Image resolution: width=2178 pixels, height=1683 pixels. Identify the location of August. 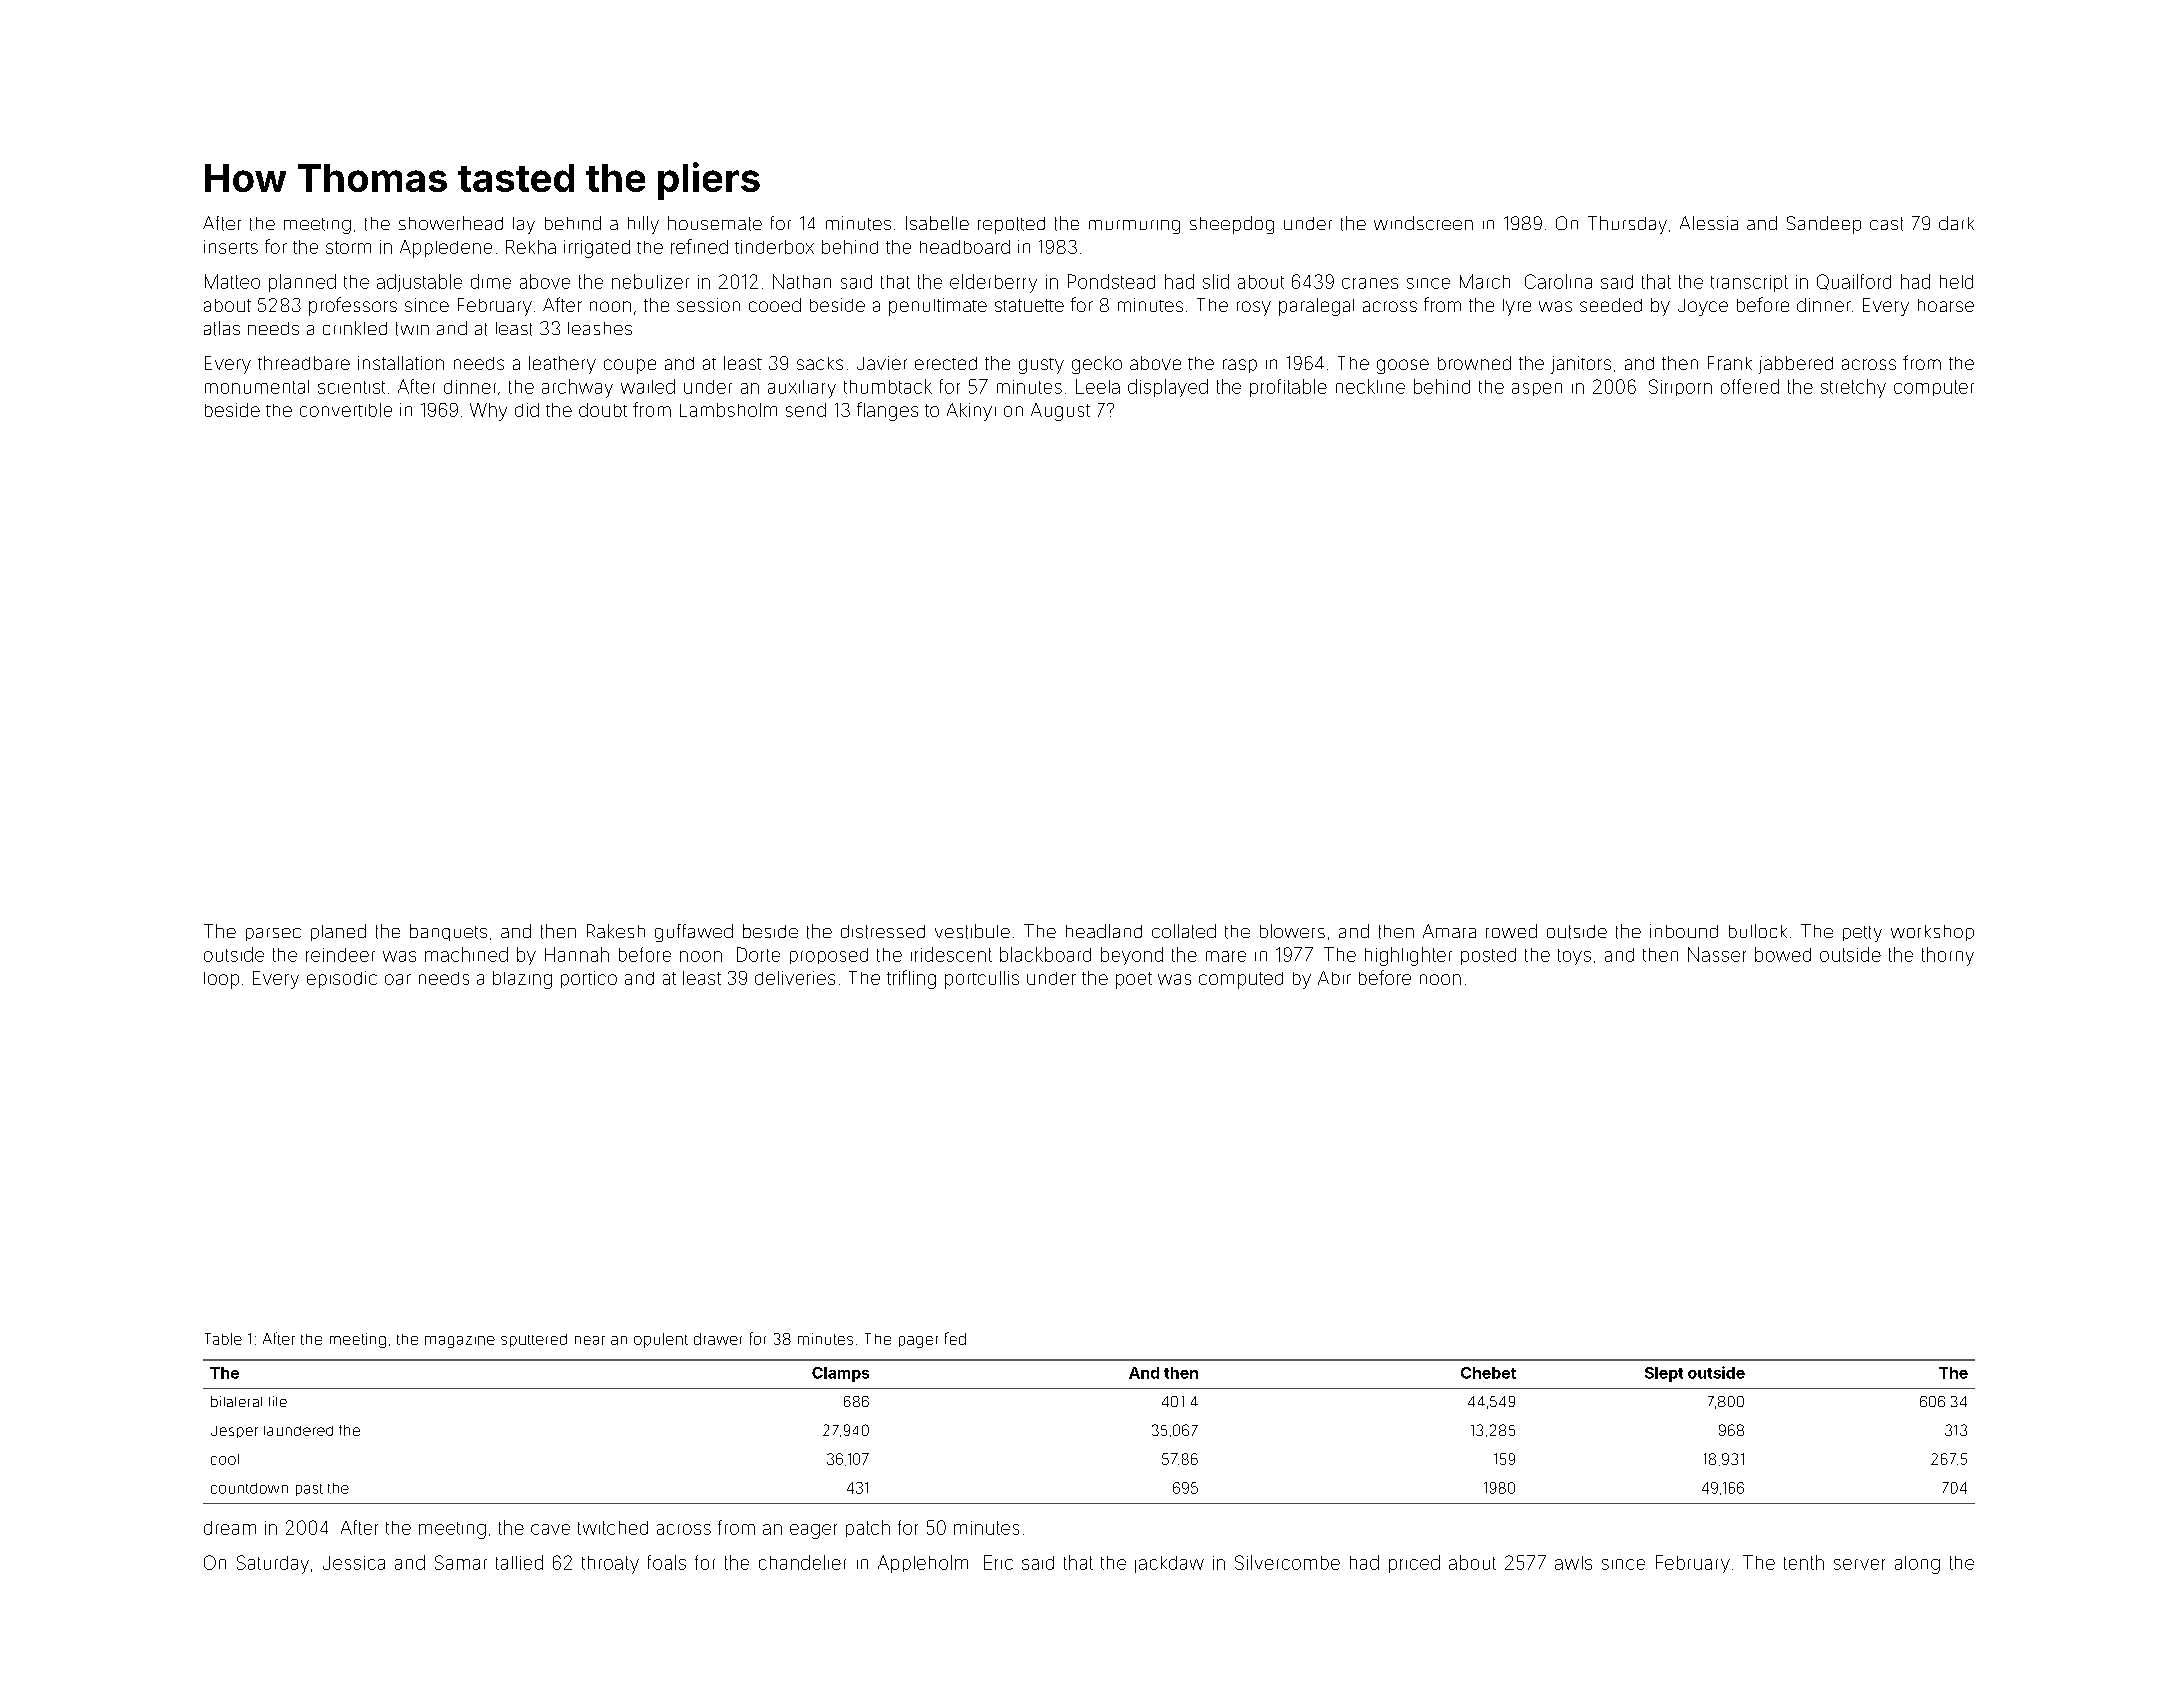
(1060, 412).
